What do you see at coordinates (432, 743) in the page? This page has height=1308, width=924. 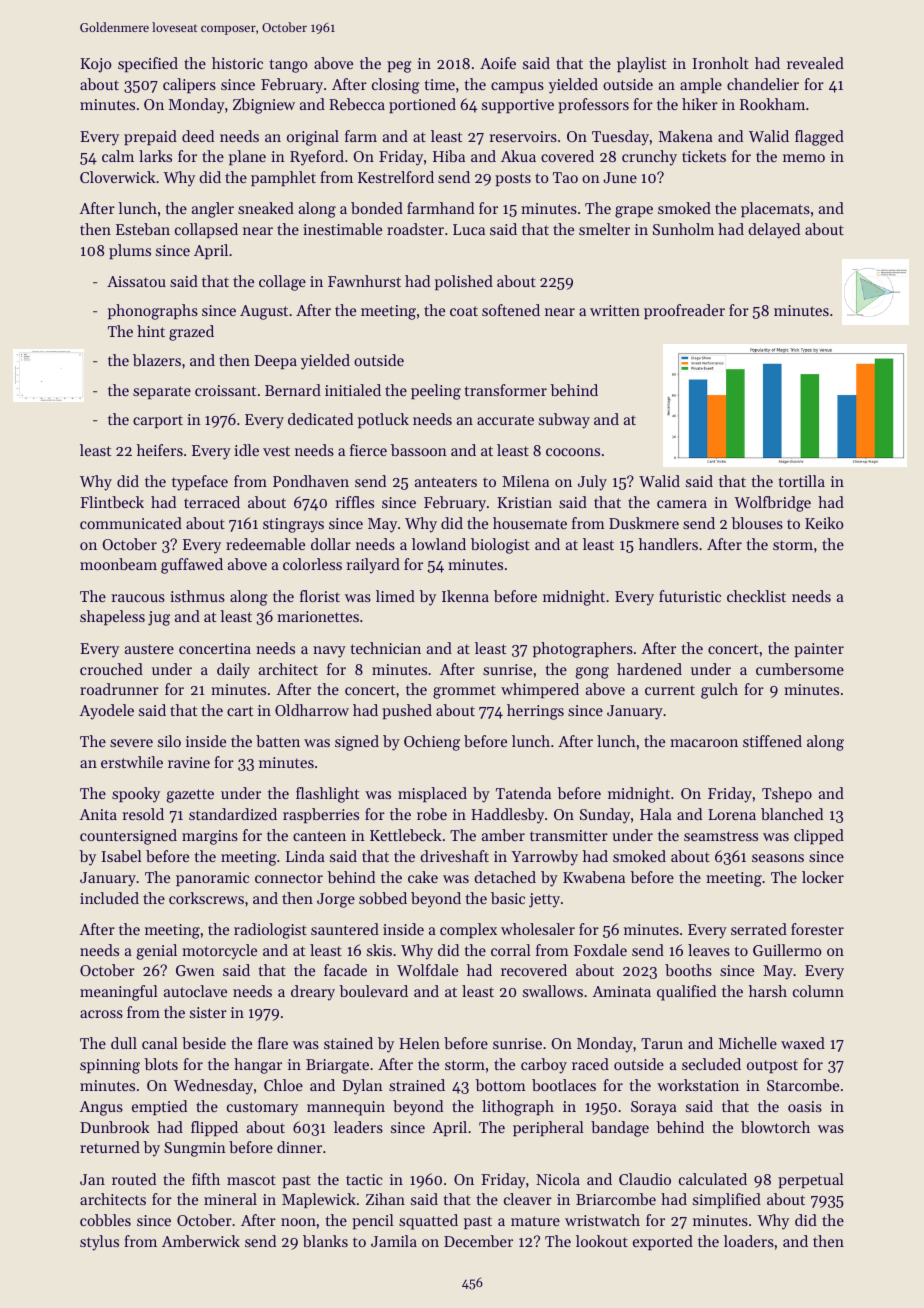 I see `Ochieng` at bounding box center [432, 743].
